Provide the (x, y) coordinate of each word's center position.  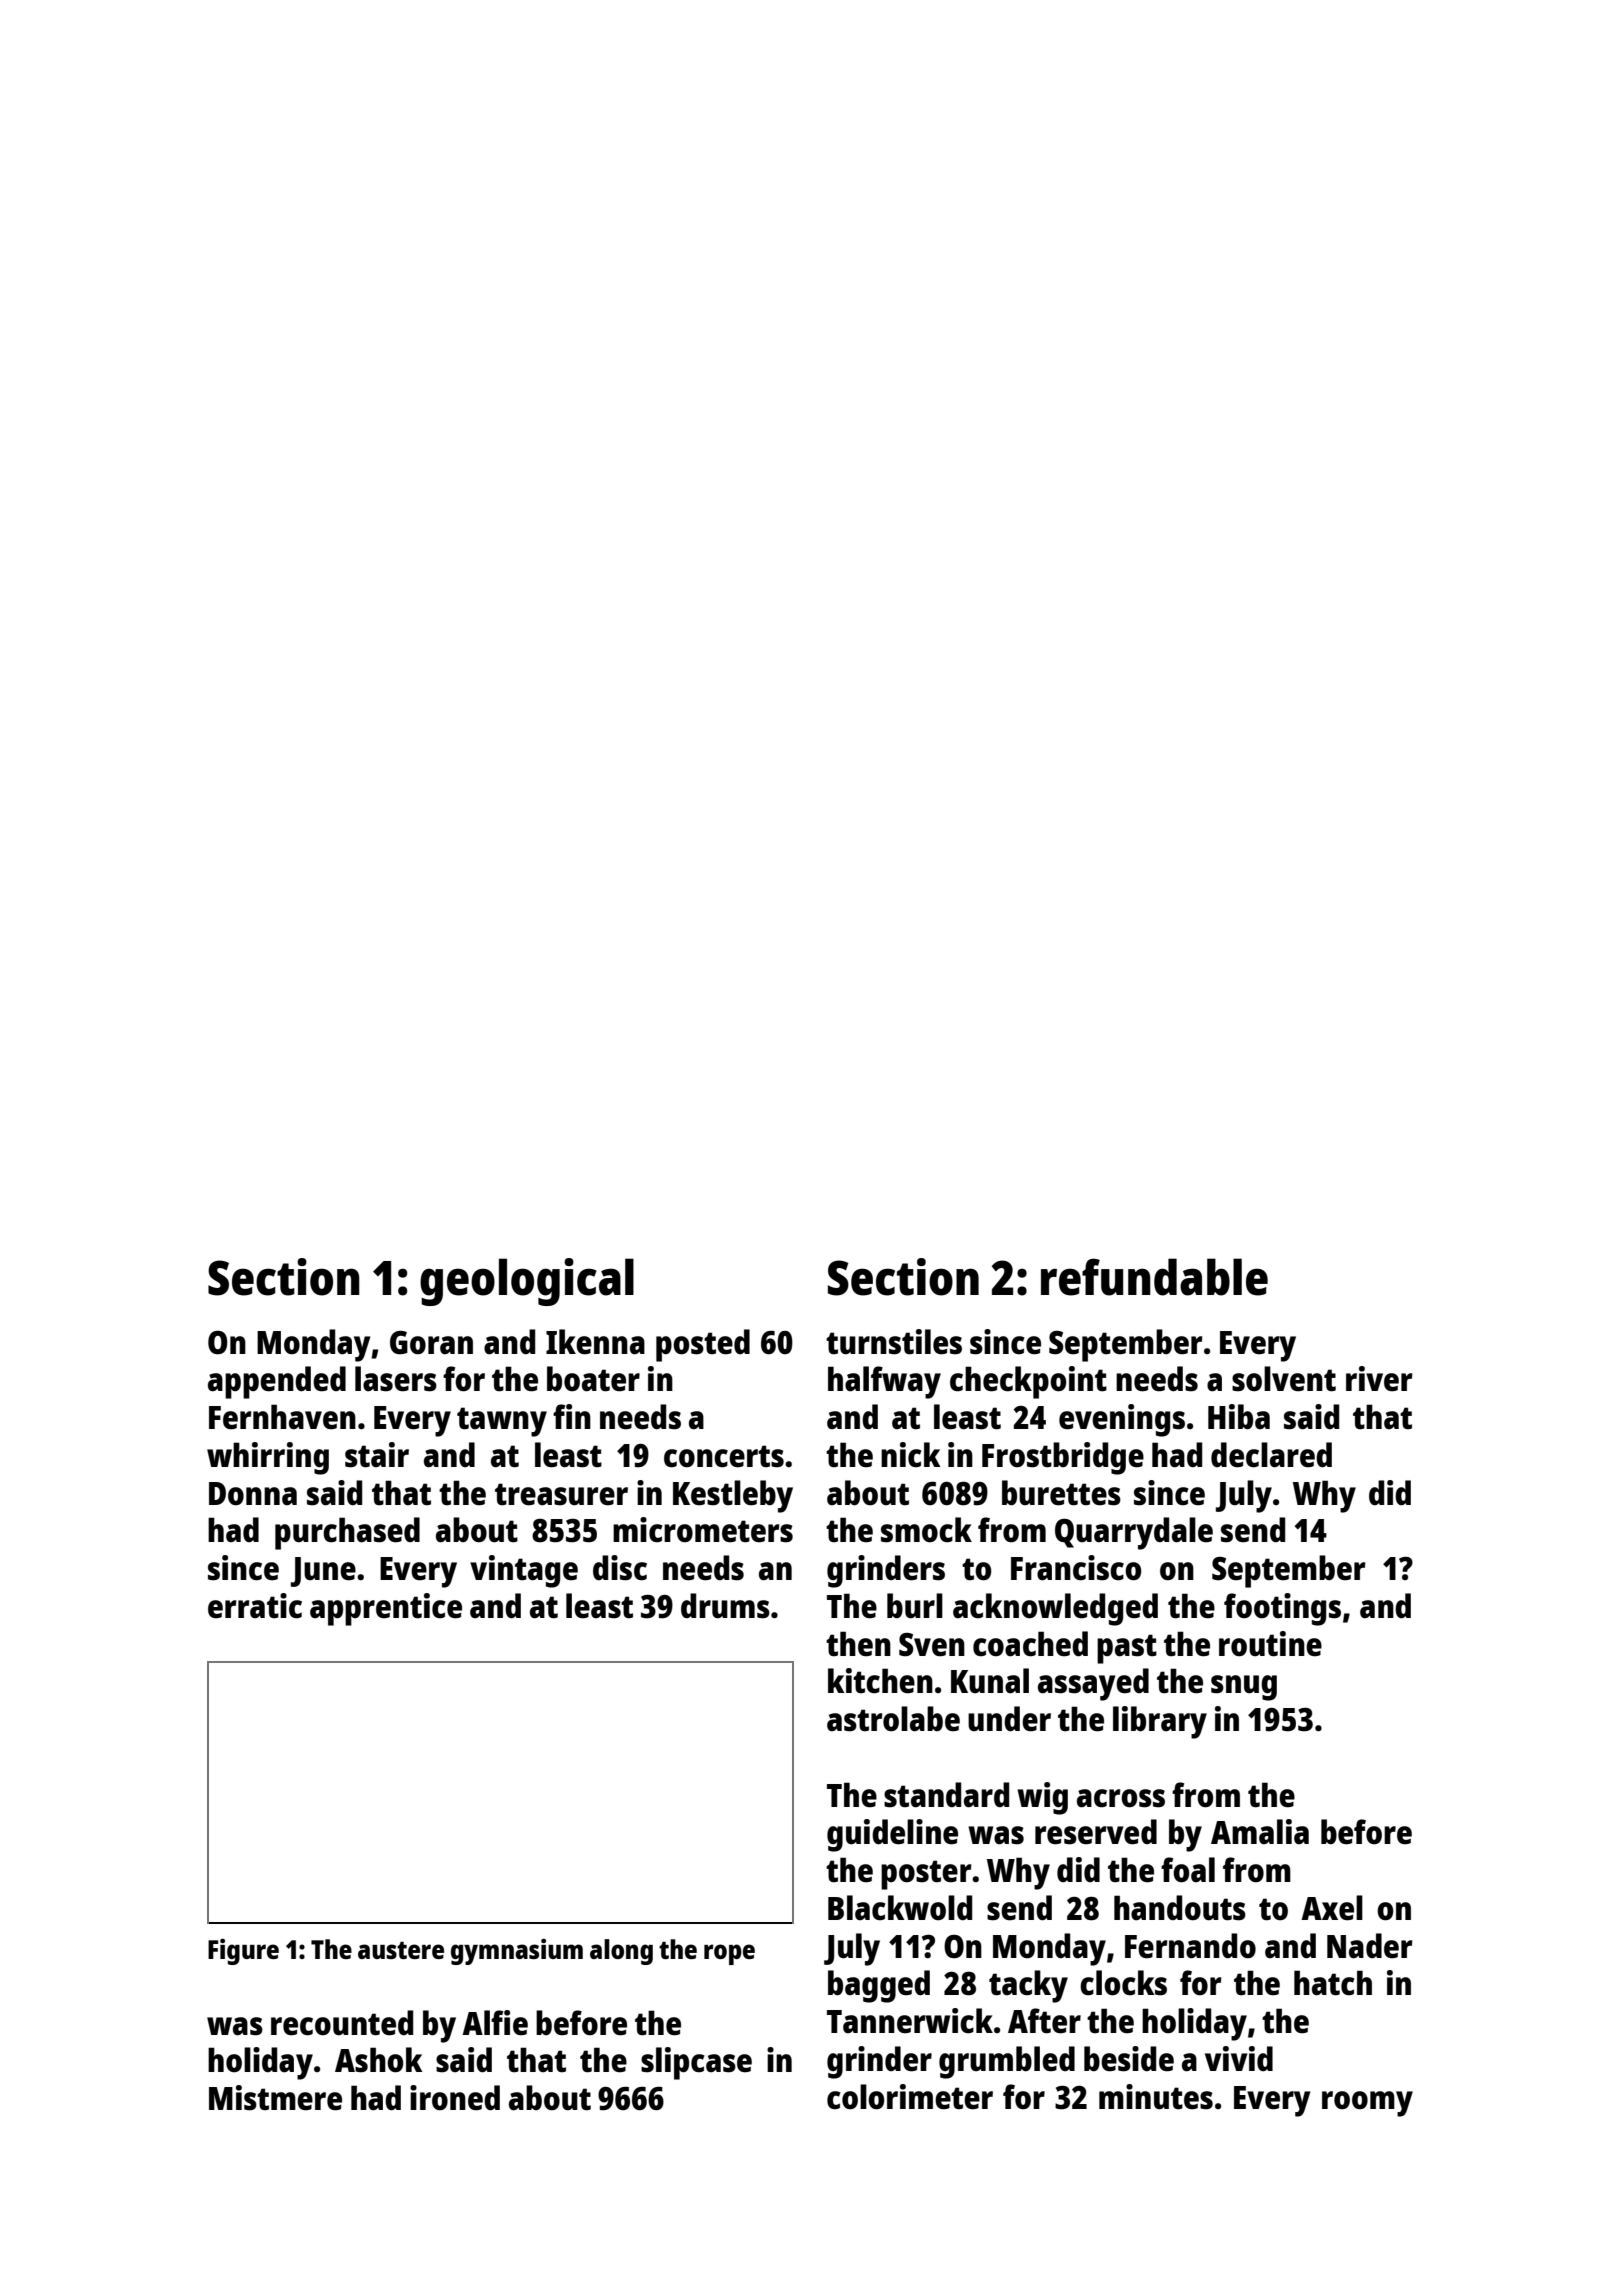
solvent (1284, 1379)
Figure (243, 1952)
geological (527, 1282)
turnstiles (894, 1342)
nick (911, 1455)
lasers (396, 1379)
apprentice (386, 1609)
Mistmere (275, 2098)
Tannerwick (910, 2021)
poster (926, 1875)
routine (1270, 1644)
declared (1271, 1455)
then (858, 1644)
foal (1188, 1870)
